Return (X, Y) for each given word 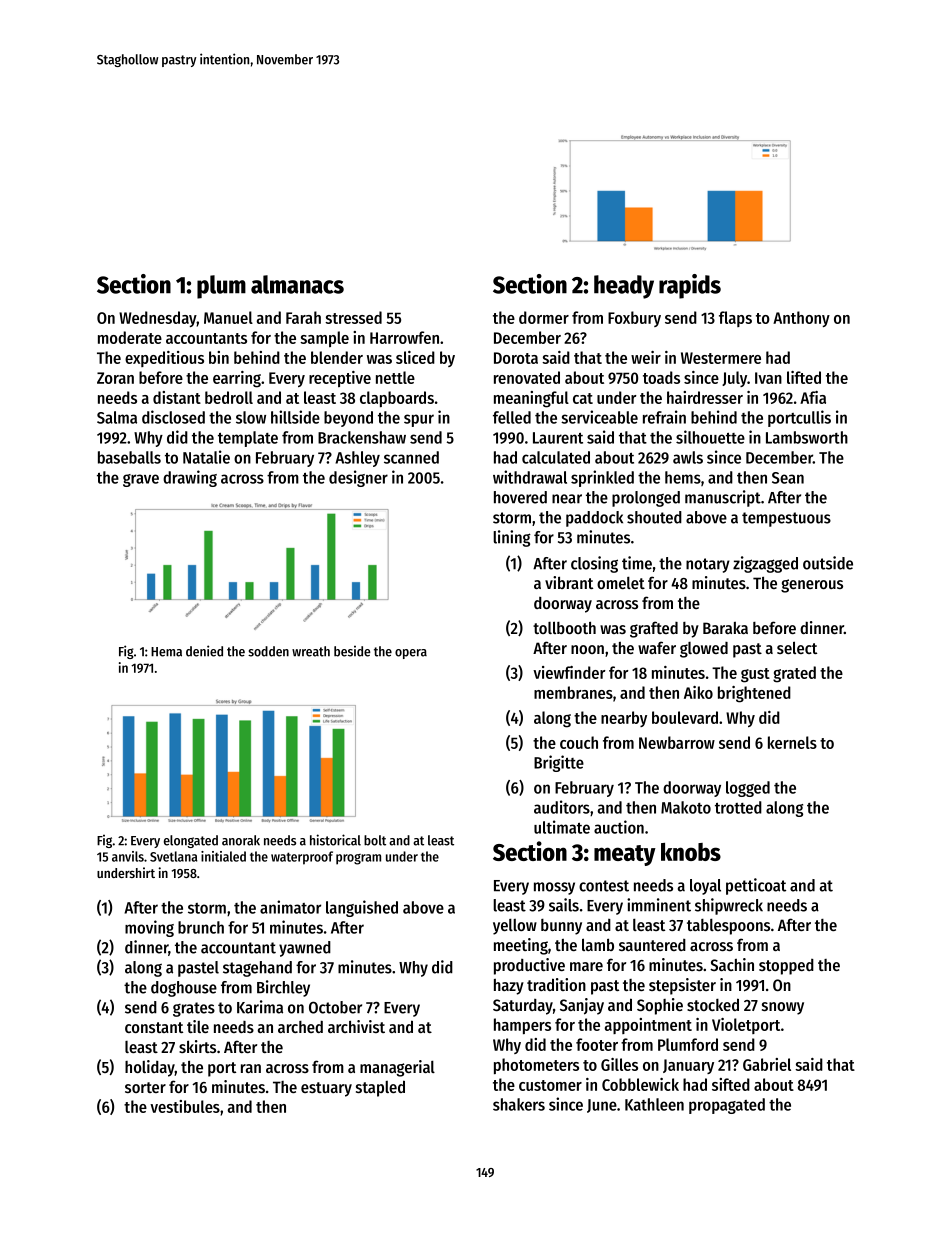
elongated (191, 841)
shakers (519, 1104)
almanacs (297, 284)
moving (149, 928)
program (358, 859)
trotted (738, 807)
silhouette (710, 437)
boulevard (685, 717)
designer (358, 478)
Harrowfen (404, 337)
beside (352, 651)
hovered (520, 497)
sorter (145, 1087)
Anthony (801, 319)
